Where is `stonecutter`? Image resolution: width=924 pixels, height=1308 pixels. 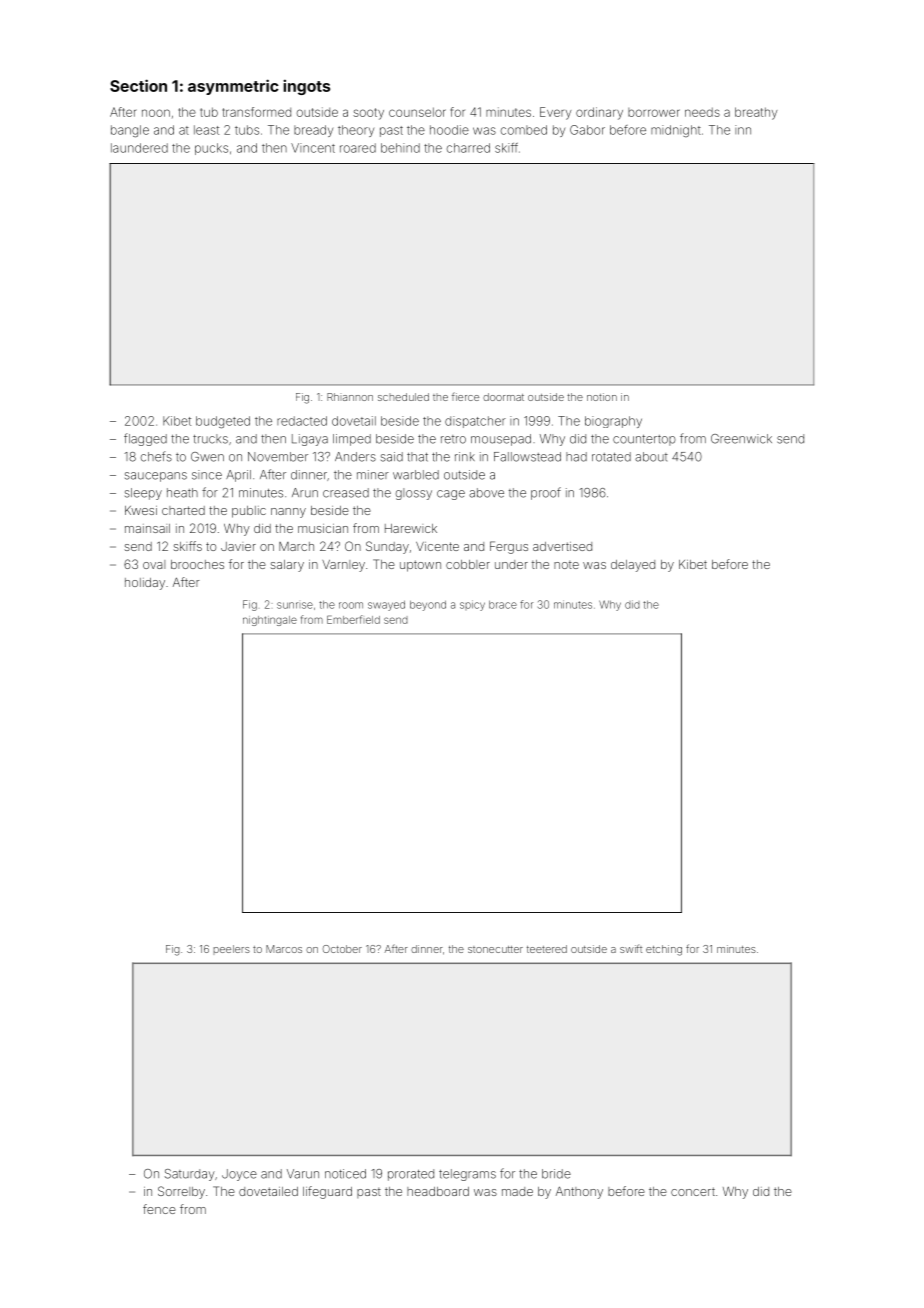 stonecutter is located at coordinates (495, 949).
